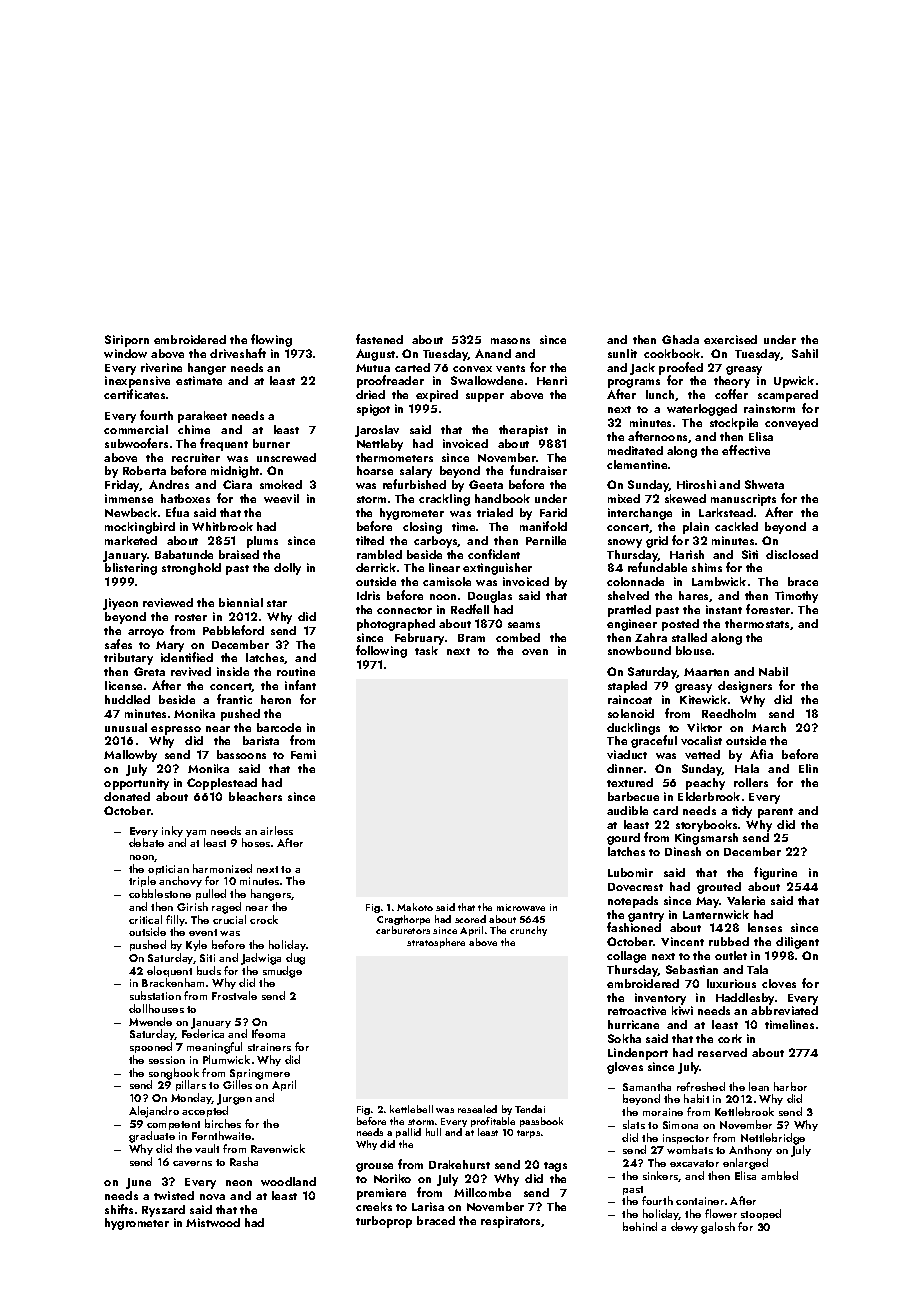 The width and height of the document is (924, 1308). I want to click on June, so click(138, 1183).
